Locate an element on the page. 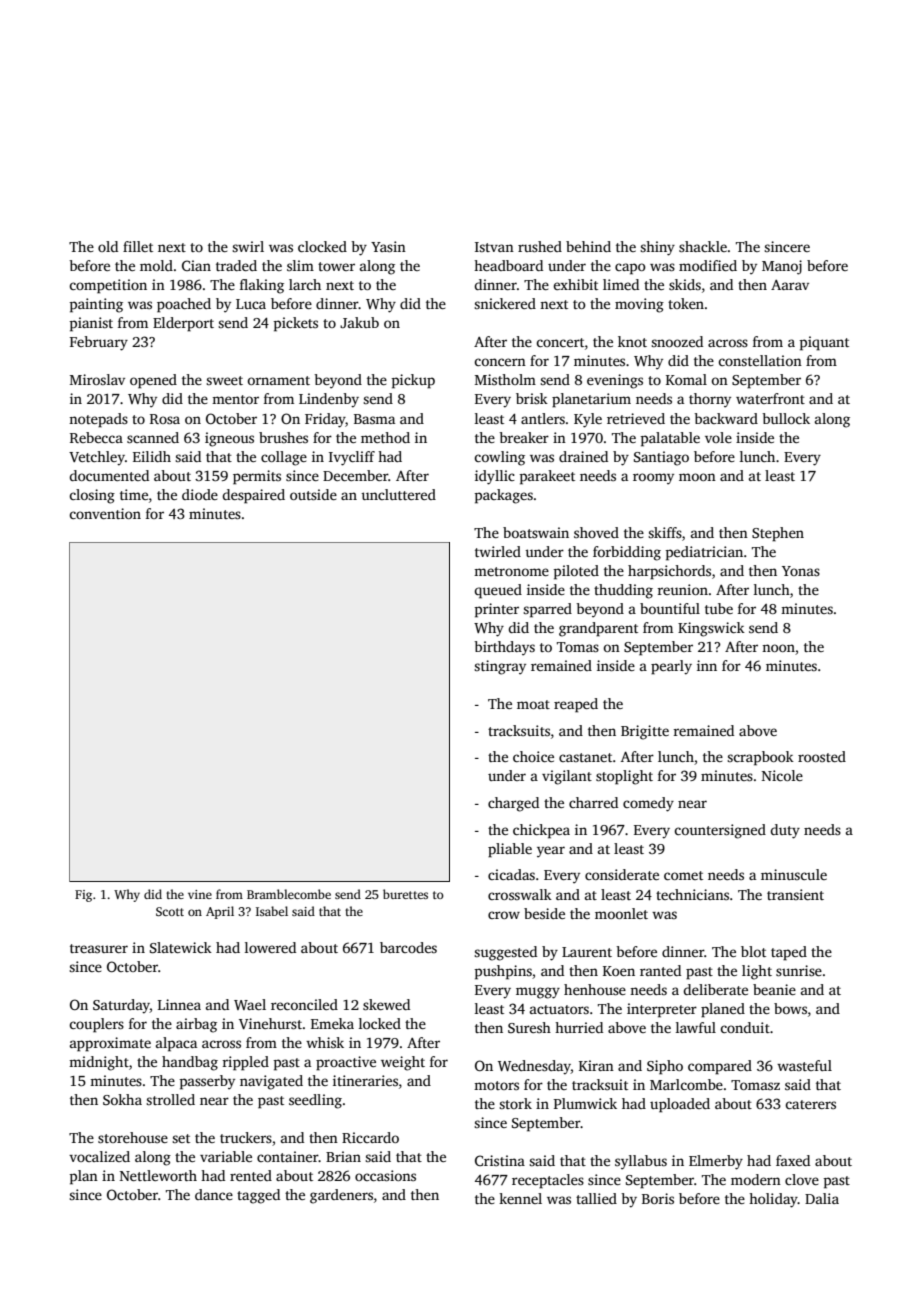 This document has width=924, height=1308. strolled is located at coordinates (170, 1099).
